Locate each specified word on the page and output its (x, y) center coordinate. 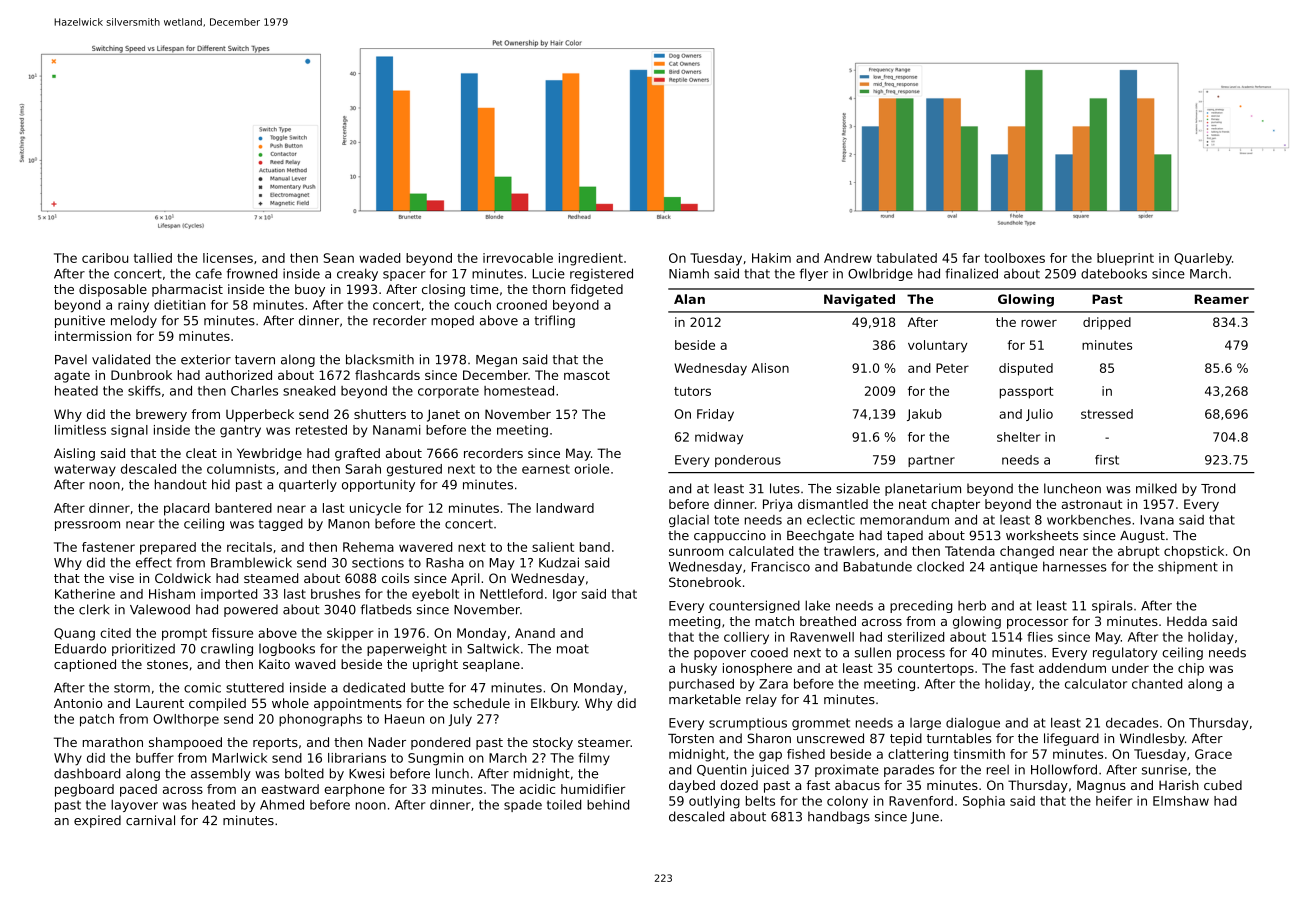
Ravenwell (822, 637)
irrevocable (518, 258)
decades (1132, 723)
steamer (604, 742)
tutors (692, 391)
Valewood (160, 609)
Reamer (1222, 299)
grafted (357, 454)
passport (1026, 393)
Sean (339, 258)
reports (275, 744)
